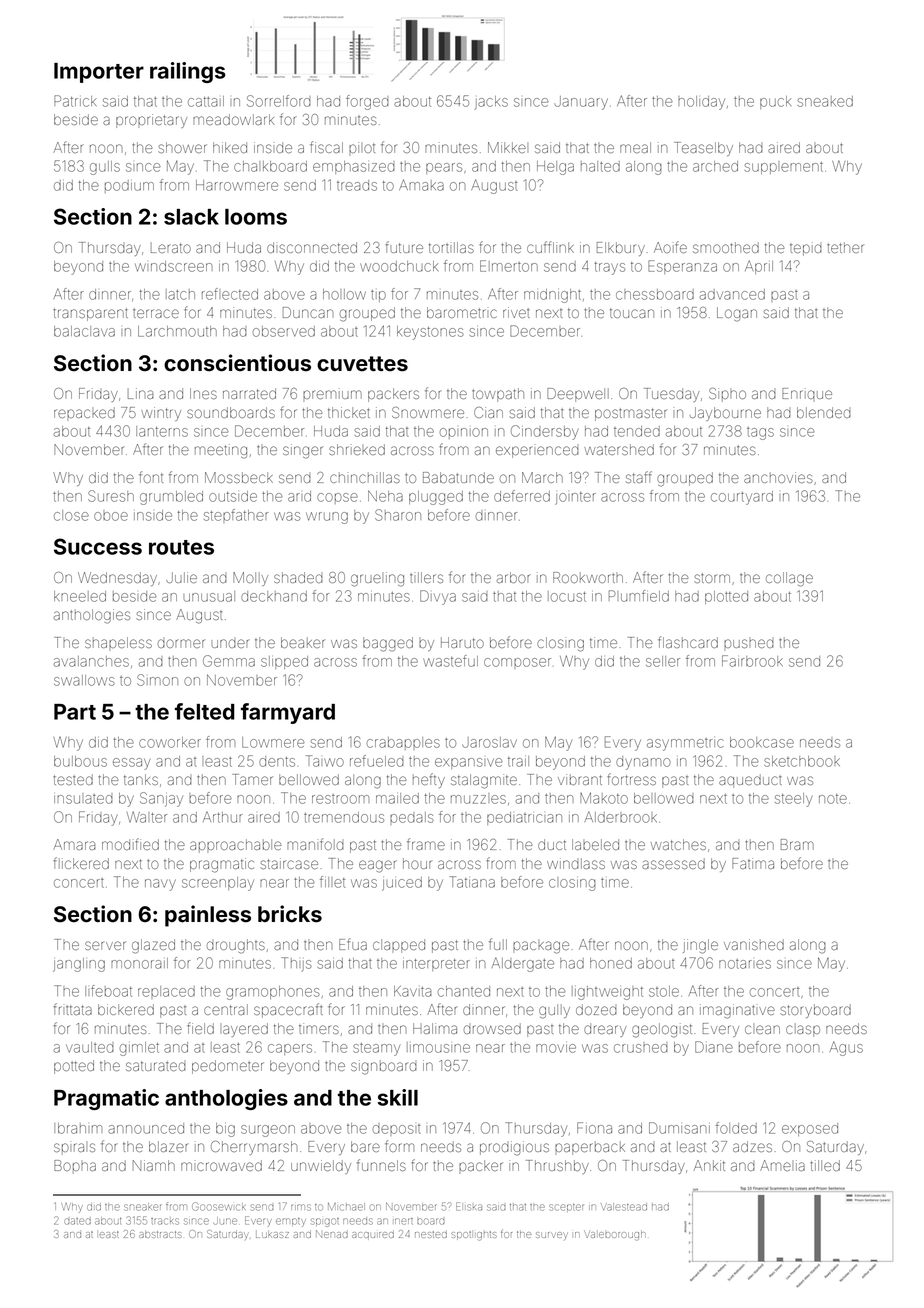 Image resolution: width=924 pixels, height=1308 pixels. Describe the element at coordinates (825, 101) in the page. I see `sneaked` at that location.
